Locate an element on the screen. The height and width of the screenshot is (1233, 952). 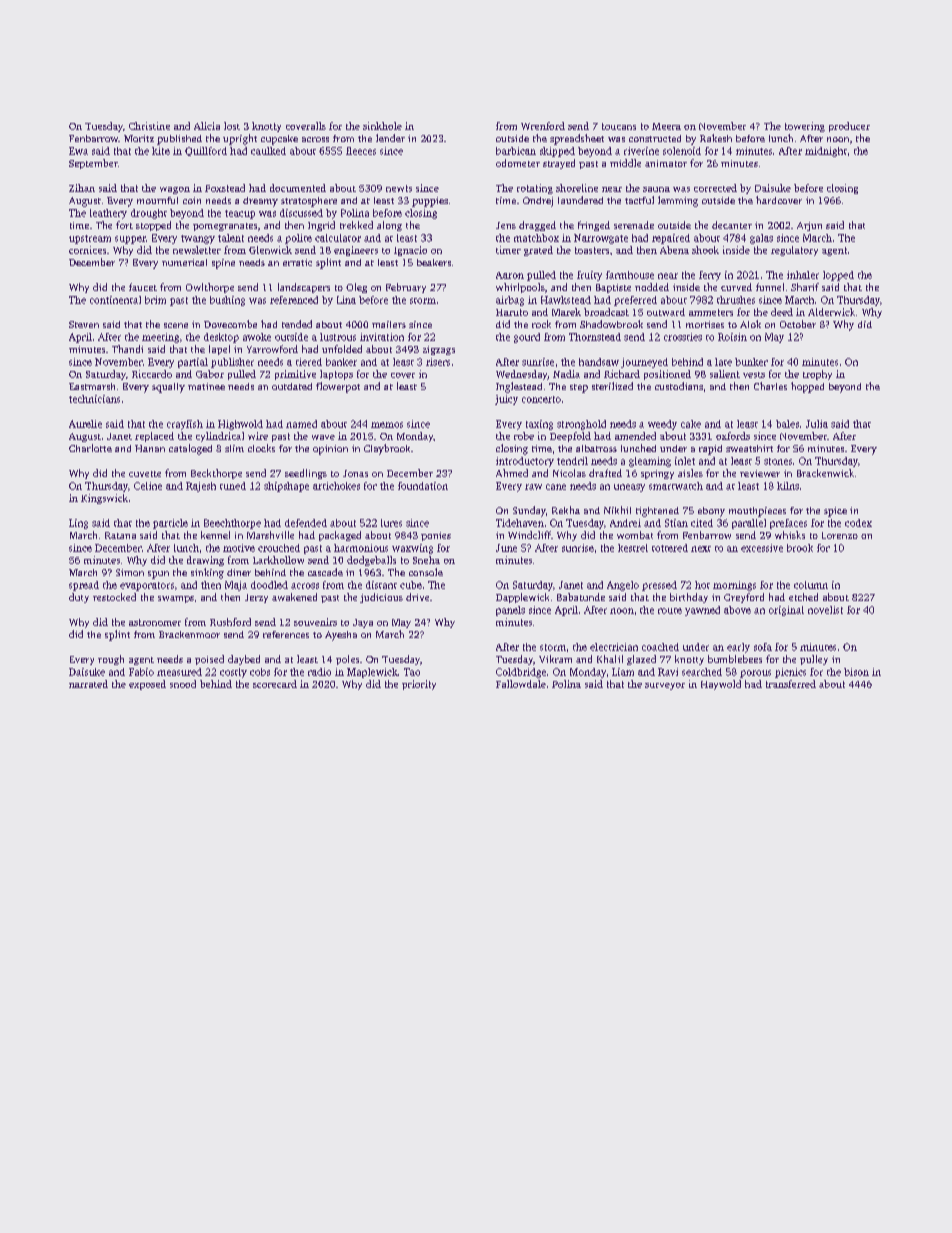
erratic is located at coordinates (297, 262).
